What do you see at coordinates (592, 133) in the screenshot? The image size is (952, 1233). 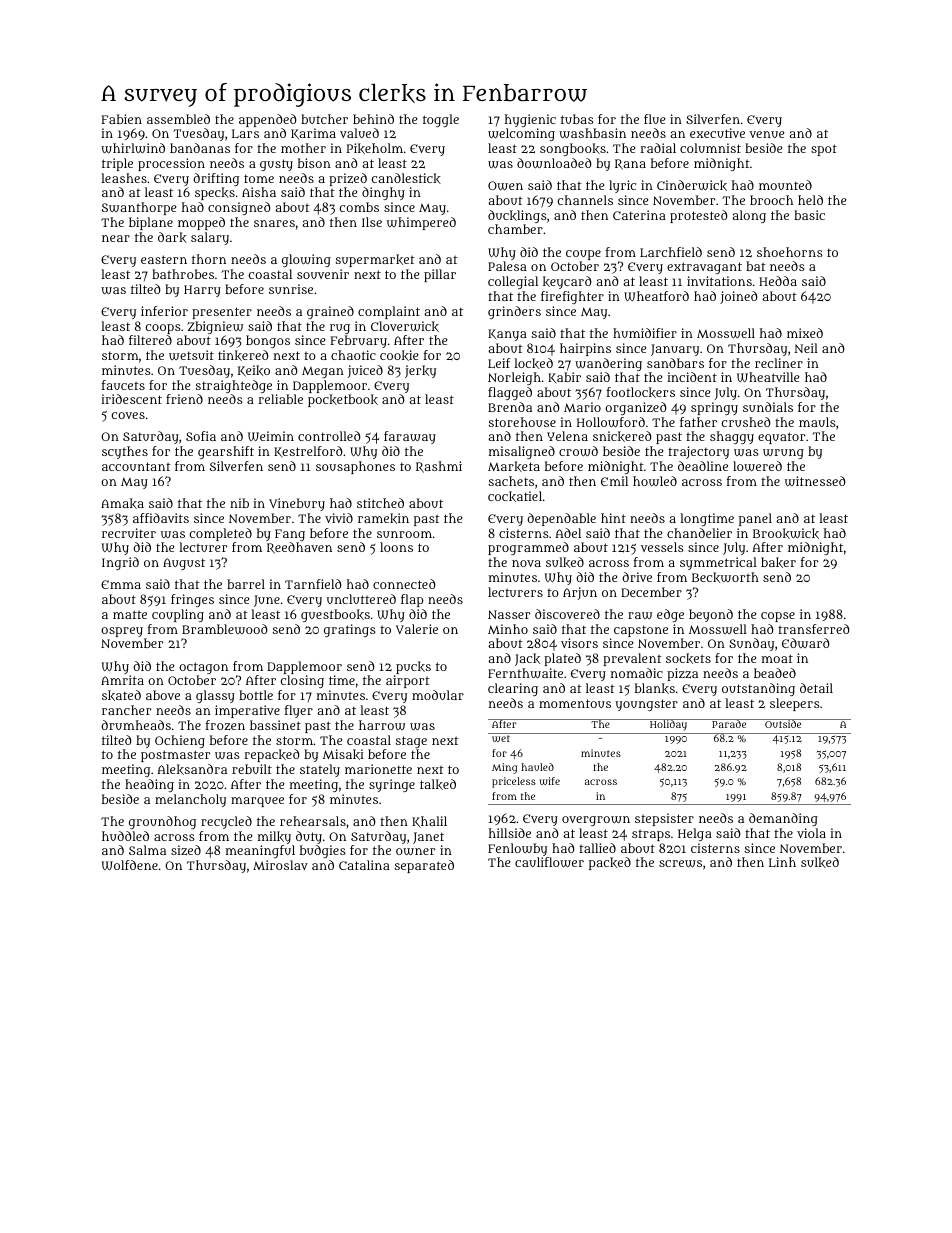 I see `washbasin` at bounding box center [592, 133].
